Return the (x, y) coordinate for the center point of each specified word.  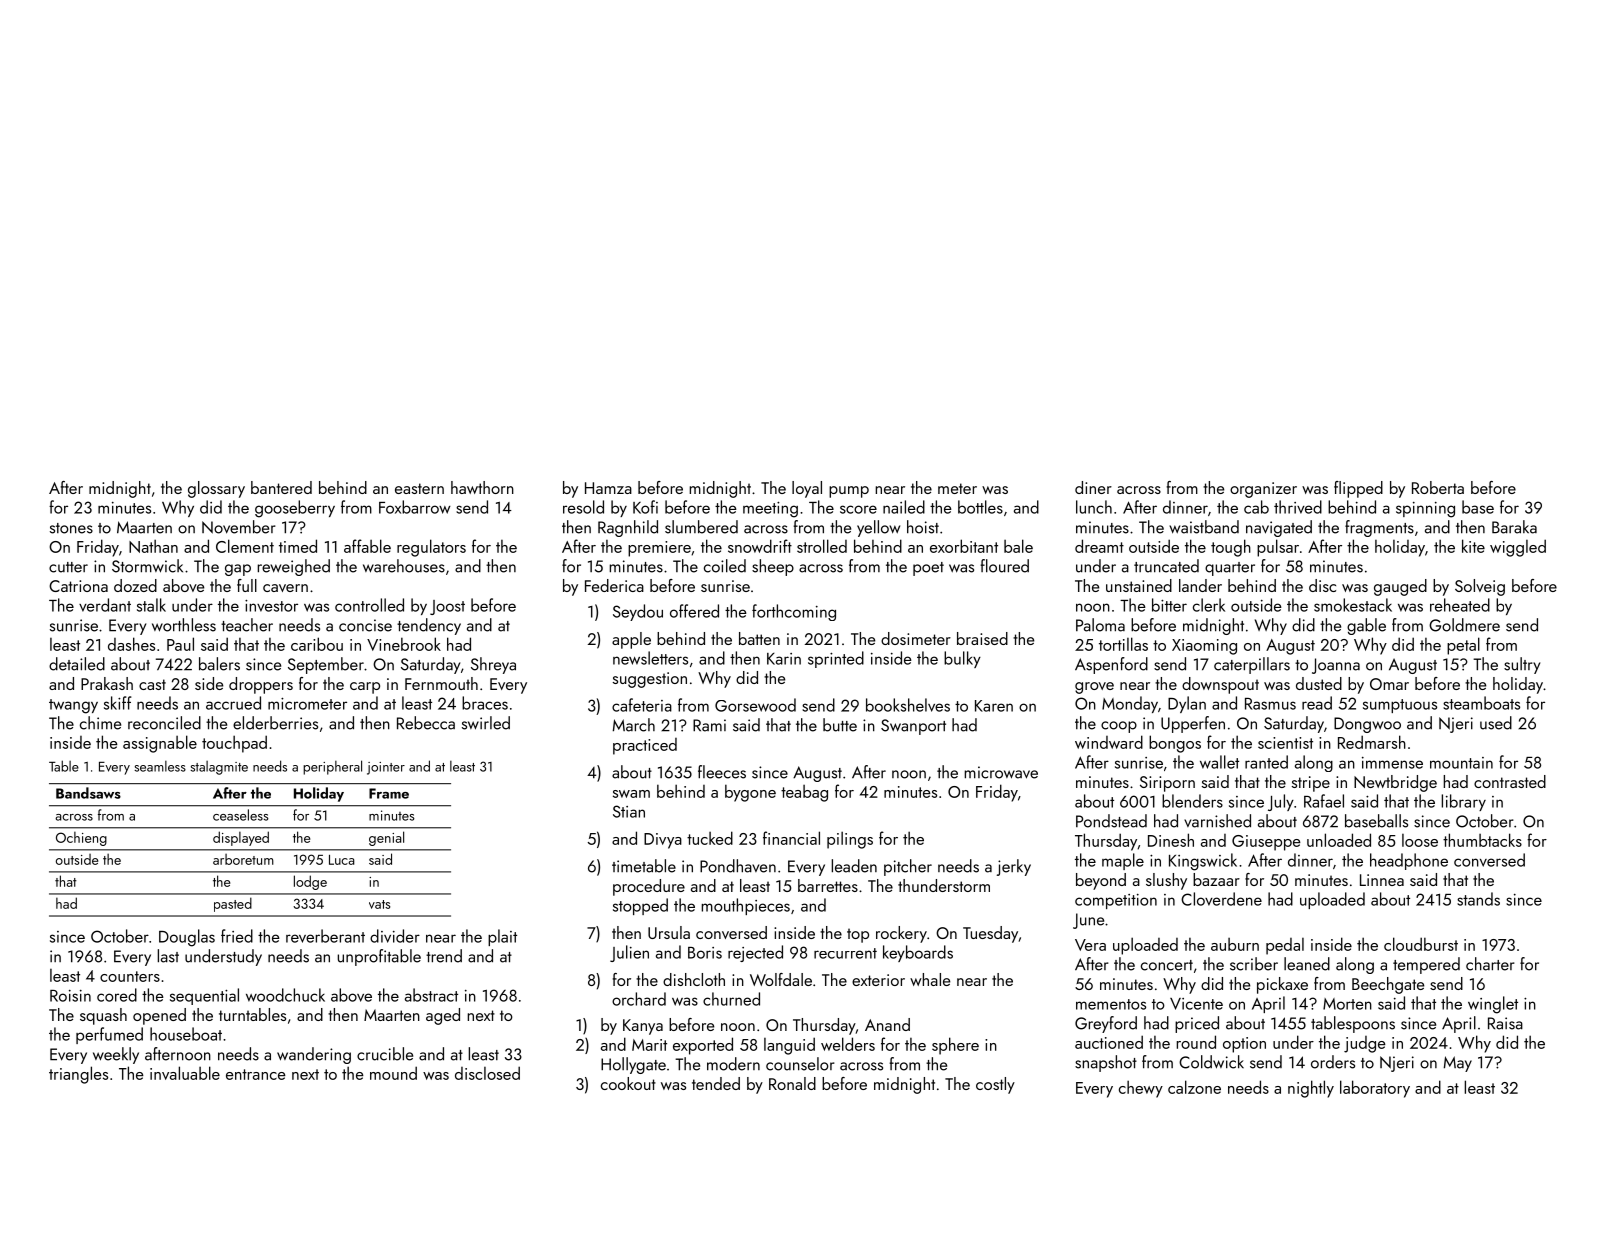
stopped (640, 906)
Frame (389, 793)
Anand (887, 1024)
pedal (1285, 946)
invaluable (185, 1073)
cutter (68, 567)
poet (928, 569)
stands (1478, 899)
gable (1366, 626)
